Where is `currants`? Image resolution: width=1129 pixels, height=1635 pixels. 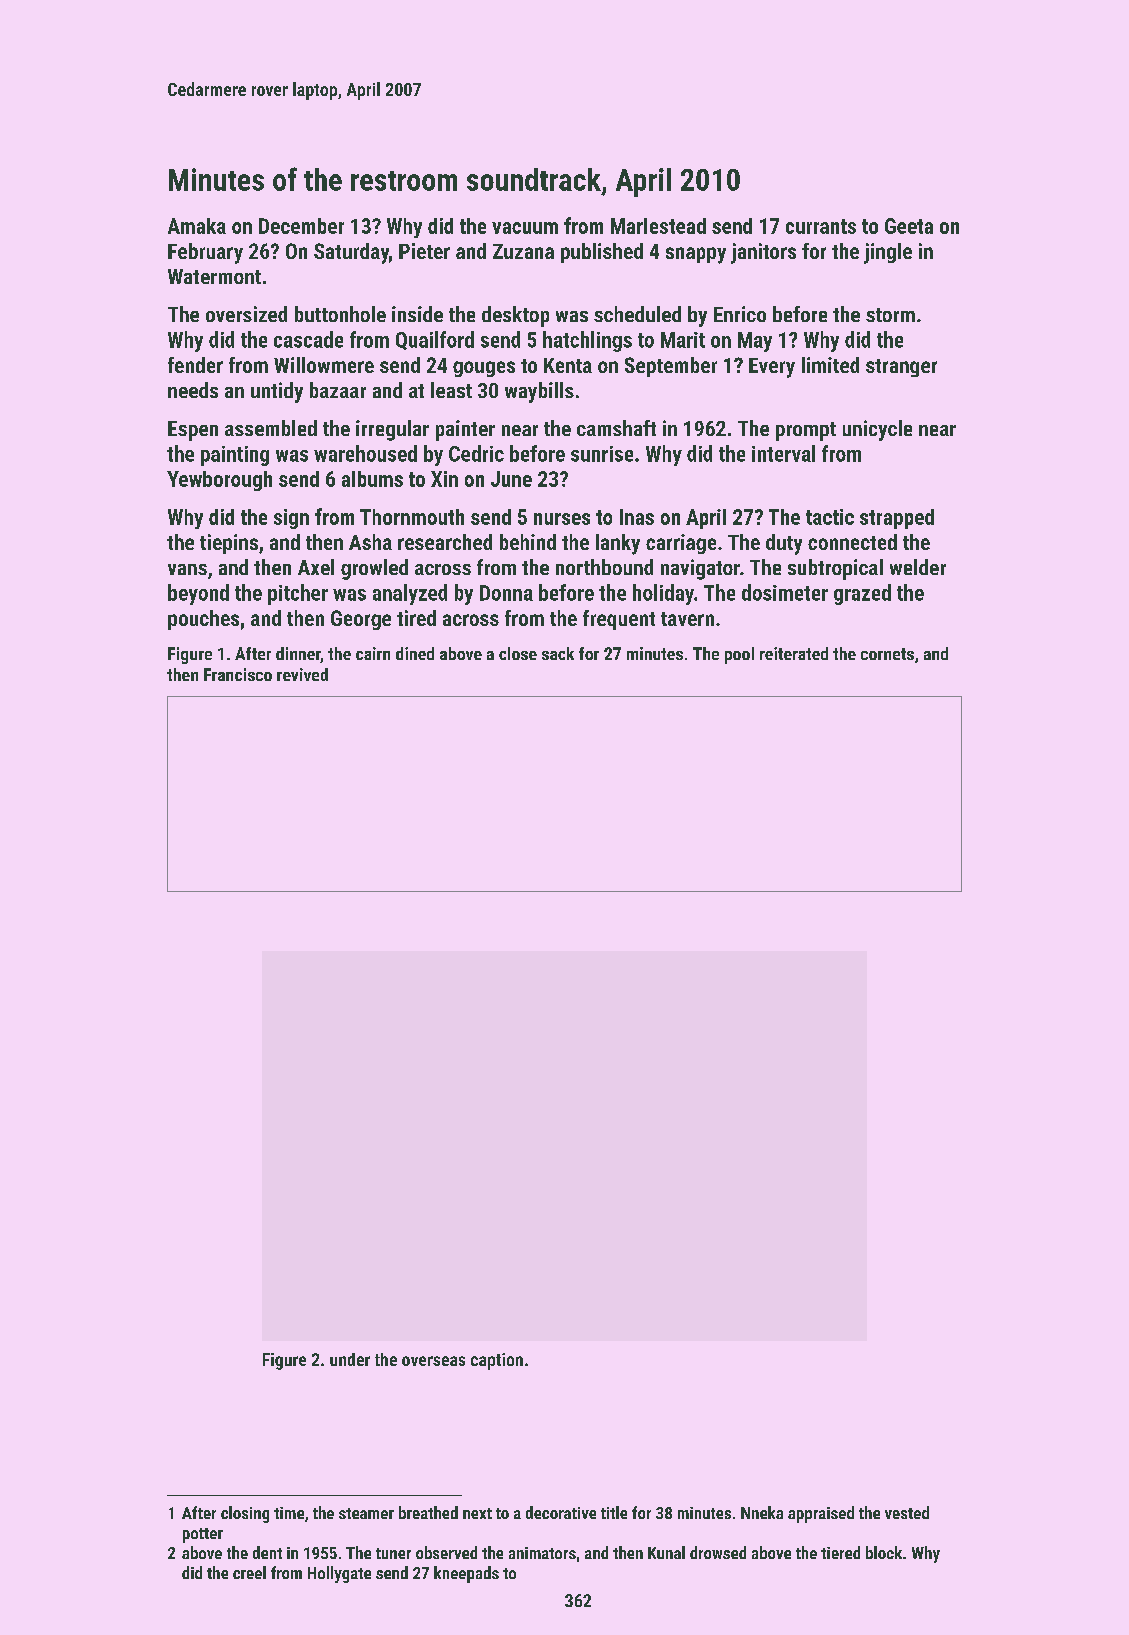
currants is located at coordinates (821, 226).
